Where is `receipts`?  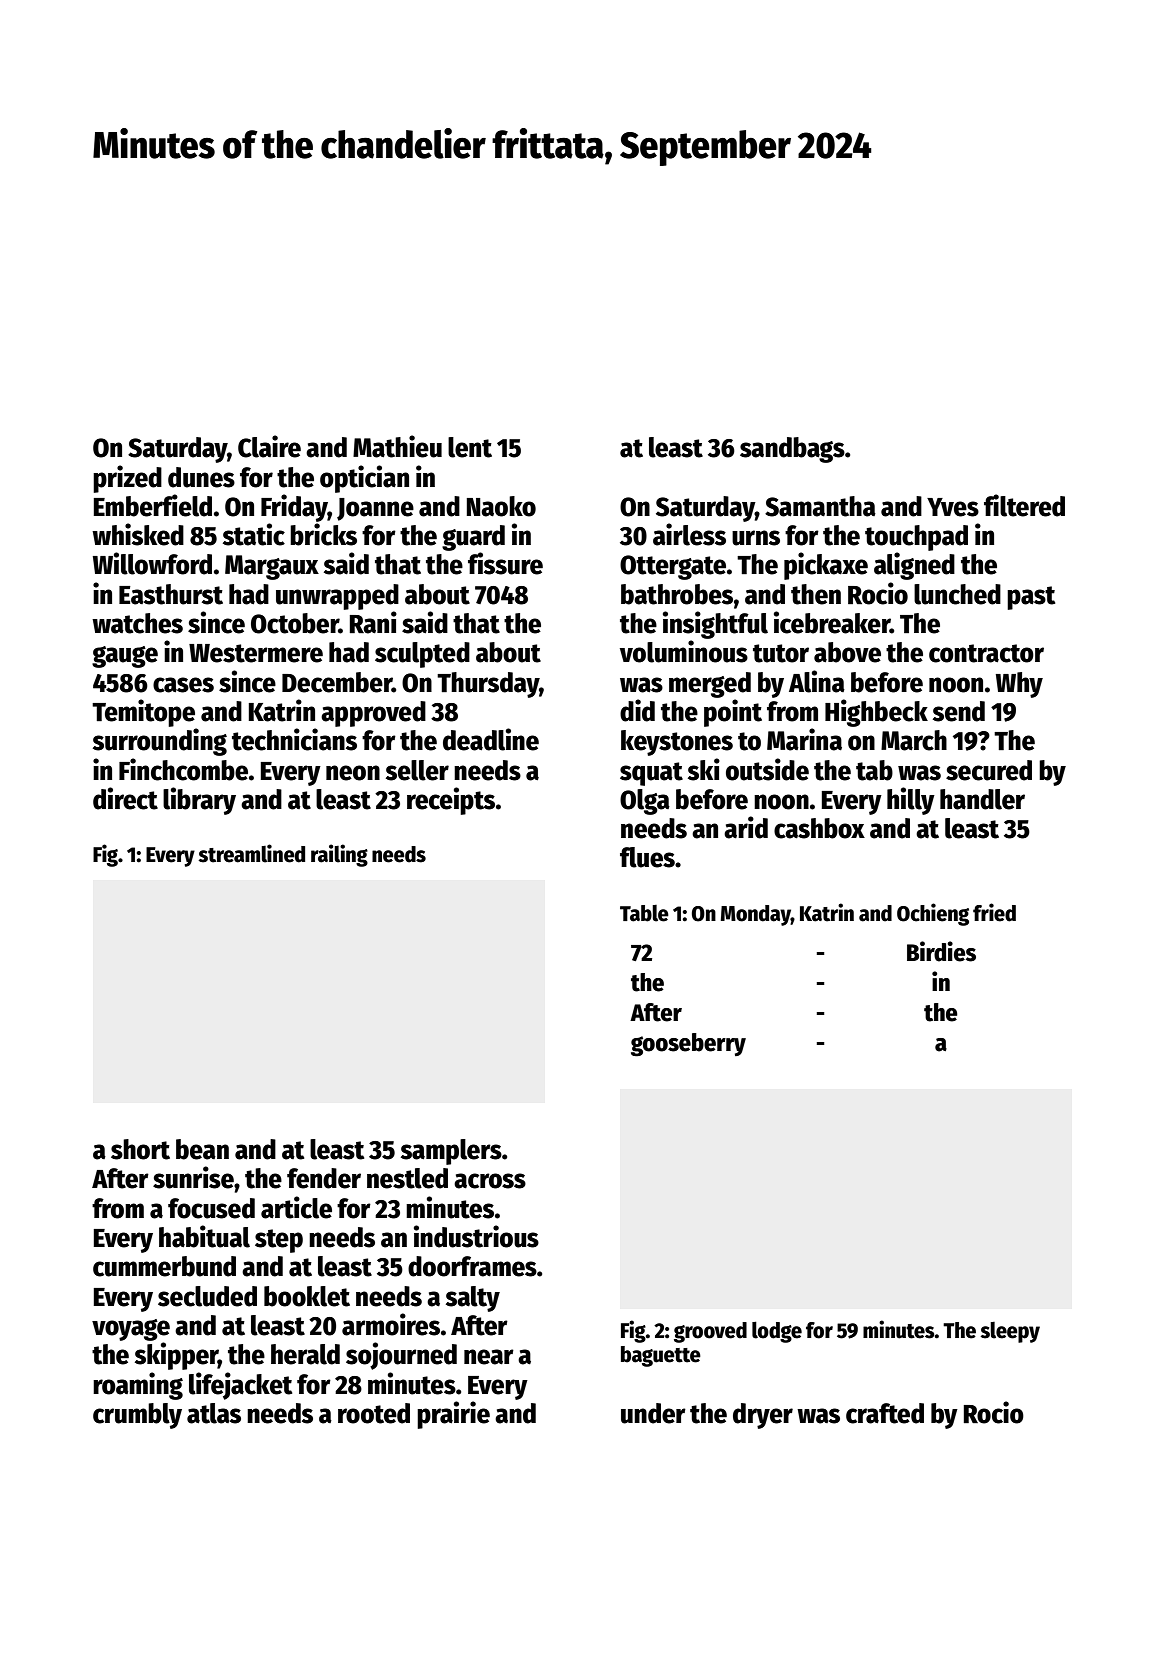
receipts is located at coordinates (451, 801).
